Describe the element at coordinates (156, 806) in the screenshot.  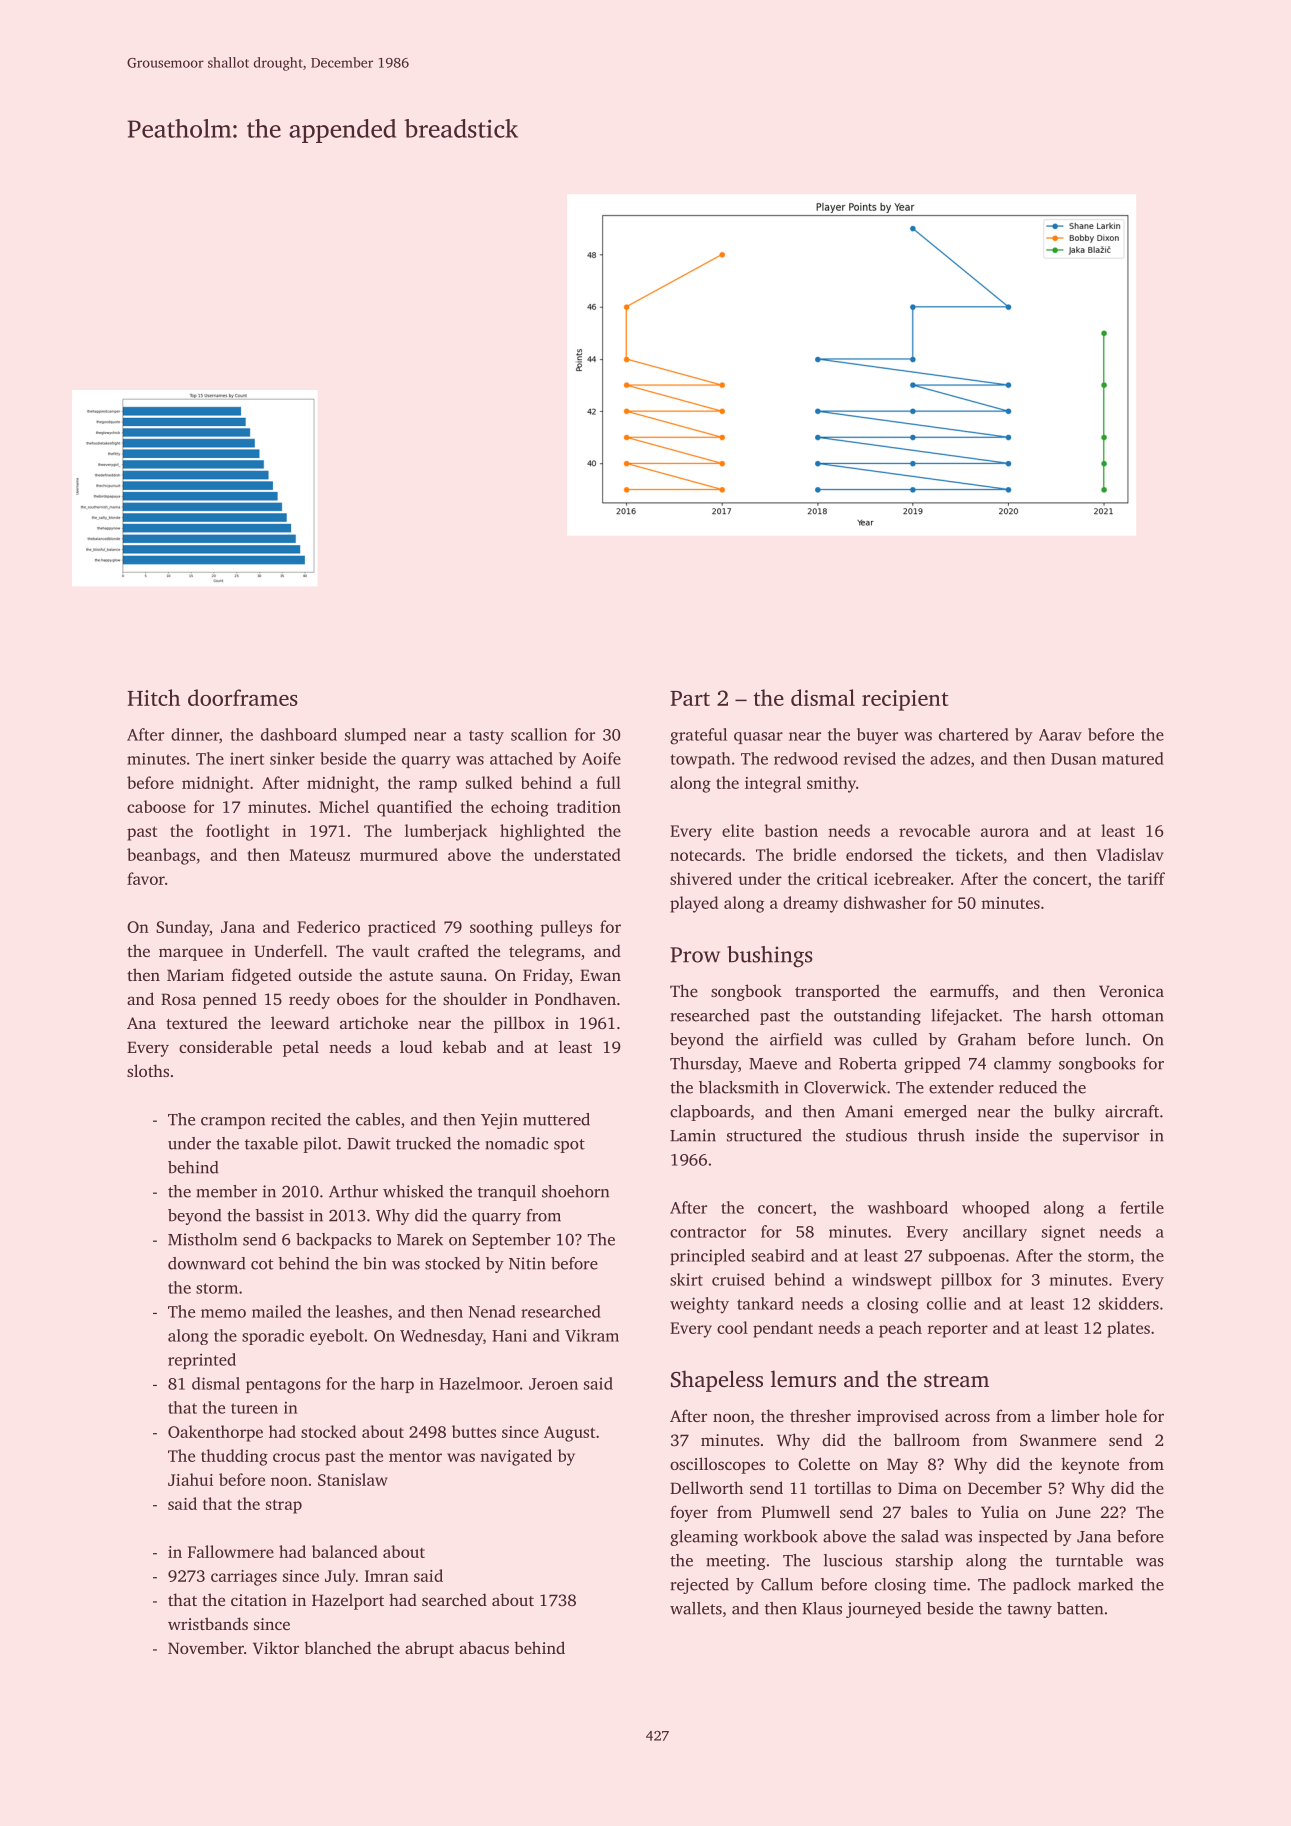
I see `caboose` at that location.
